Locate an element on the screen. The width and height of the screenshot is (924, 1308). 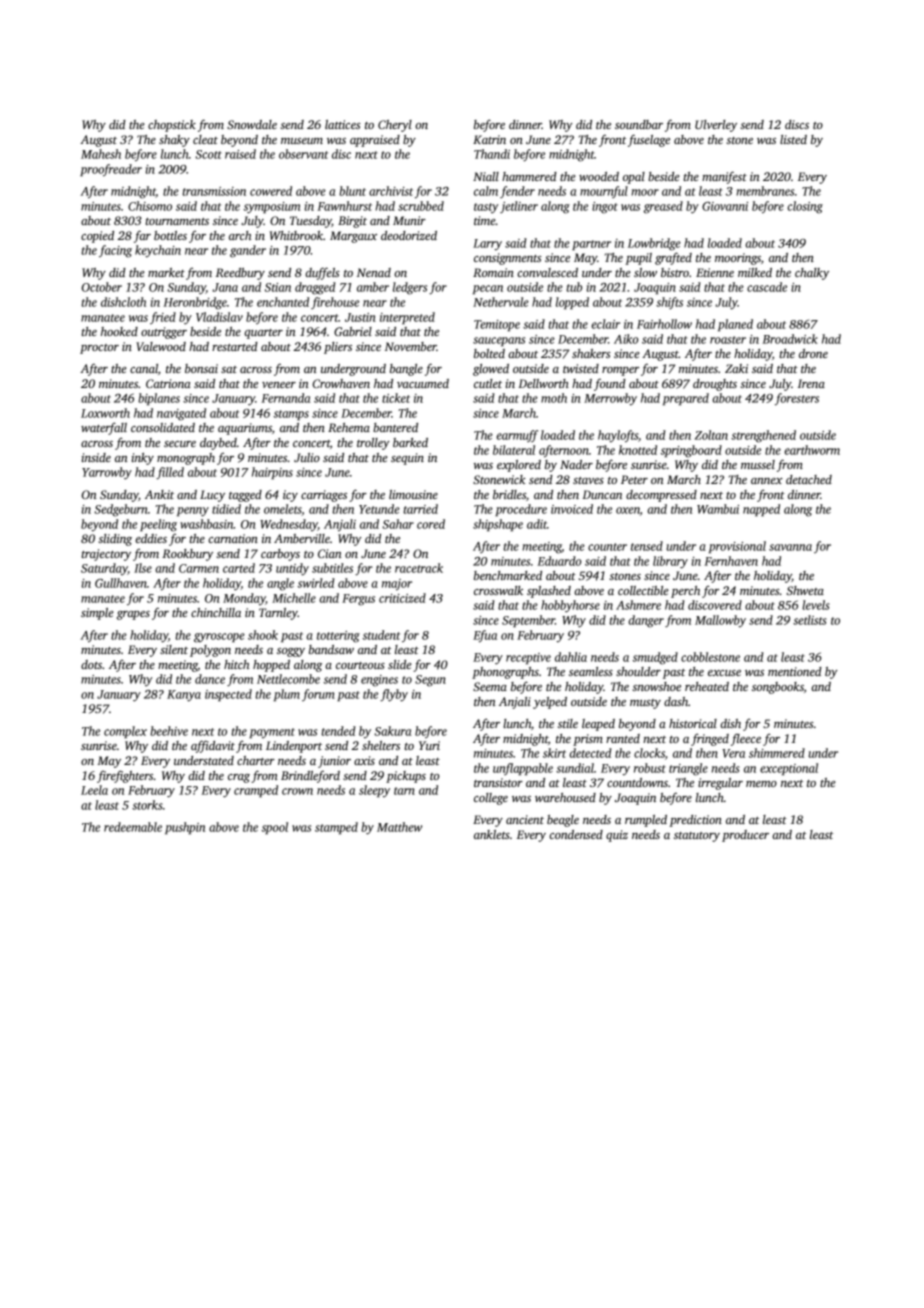
saucepans is located at coordinates (499, 341).
